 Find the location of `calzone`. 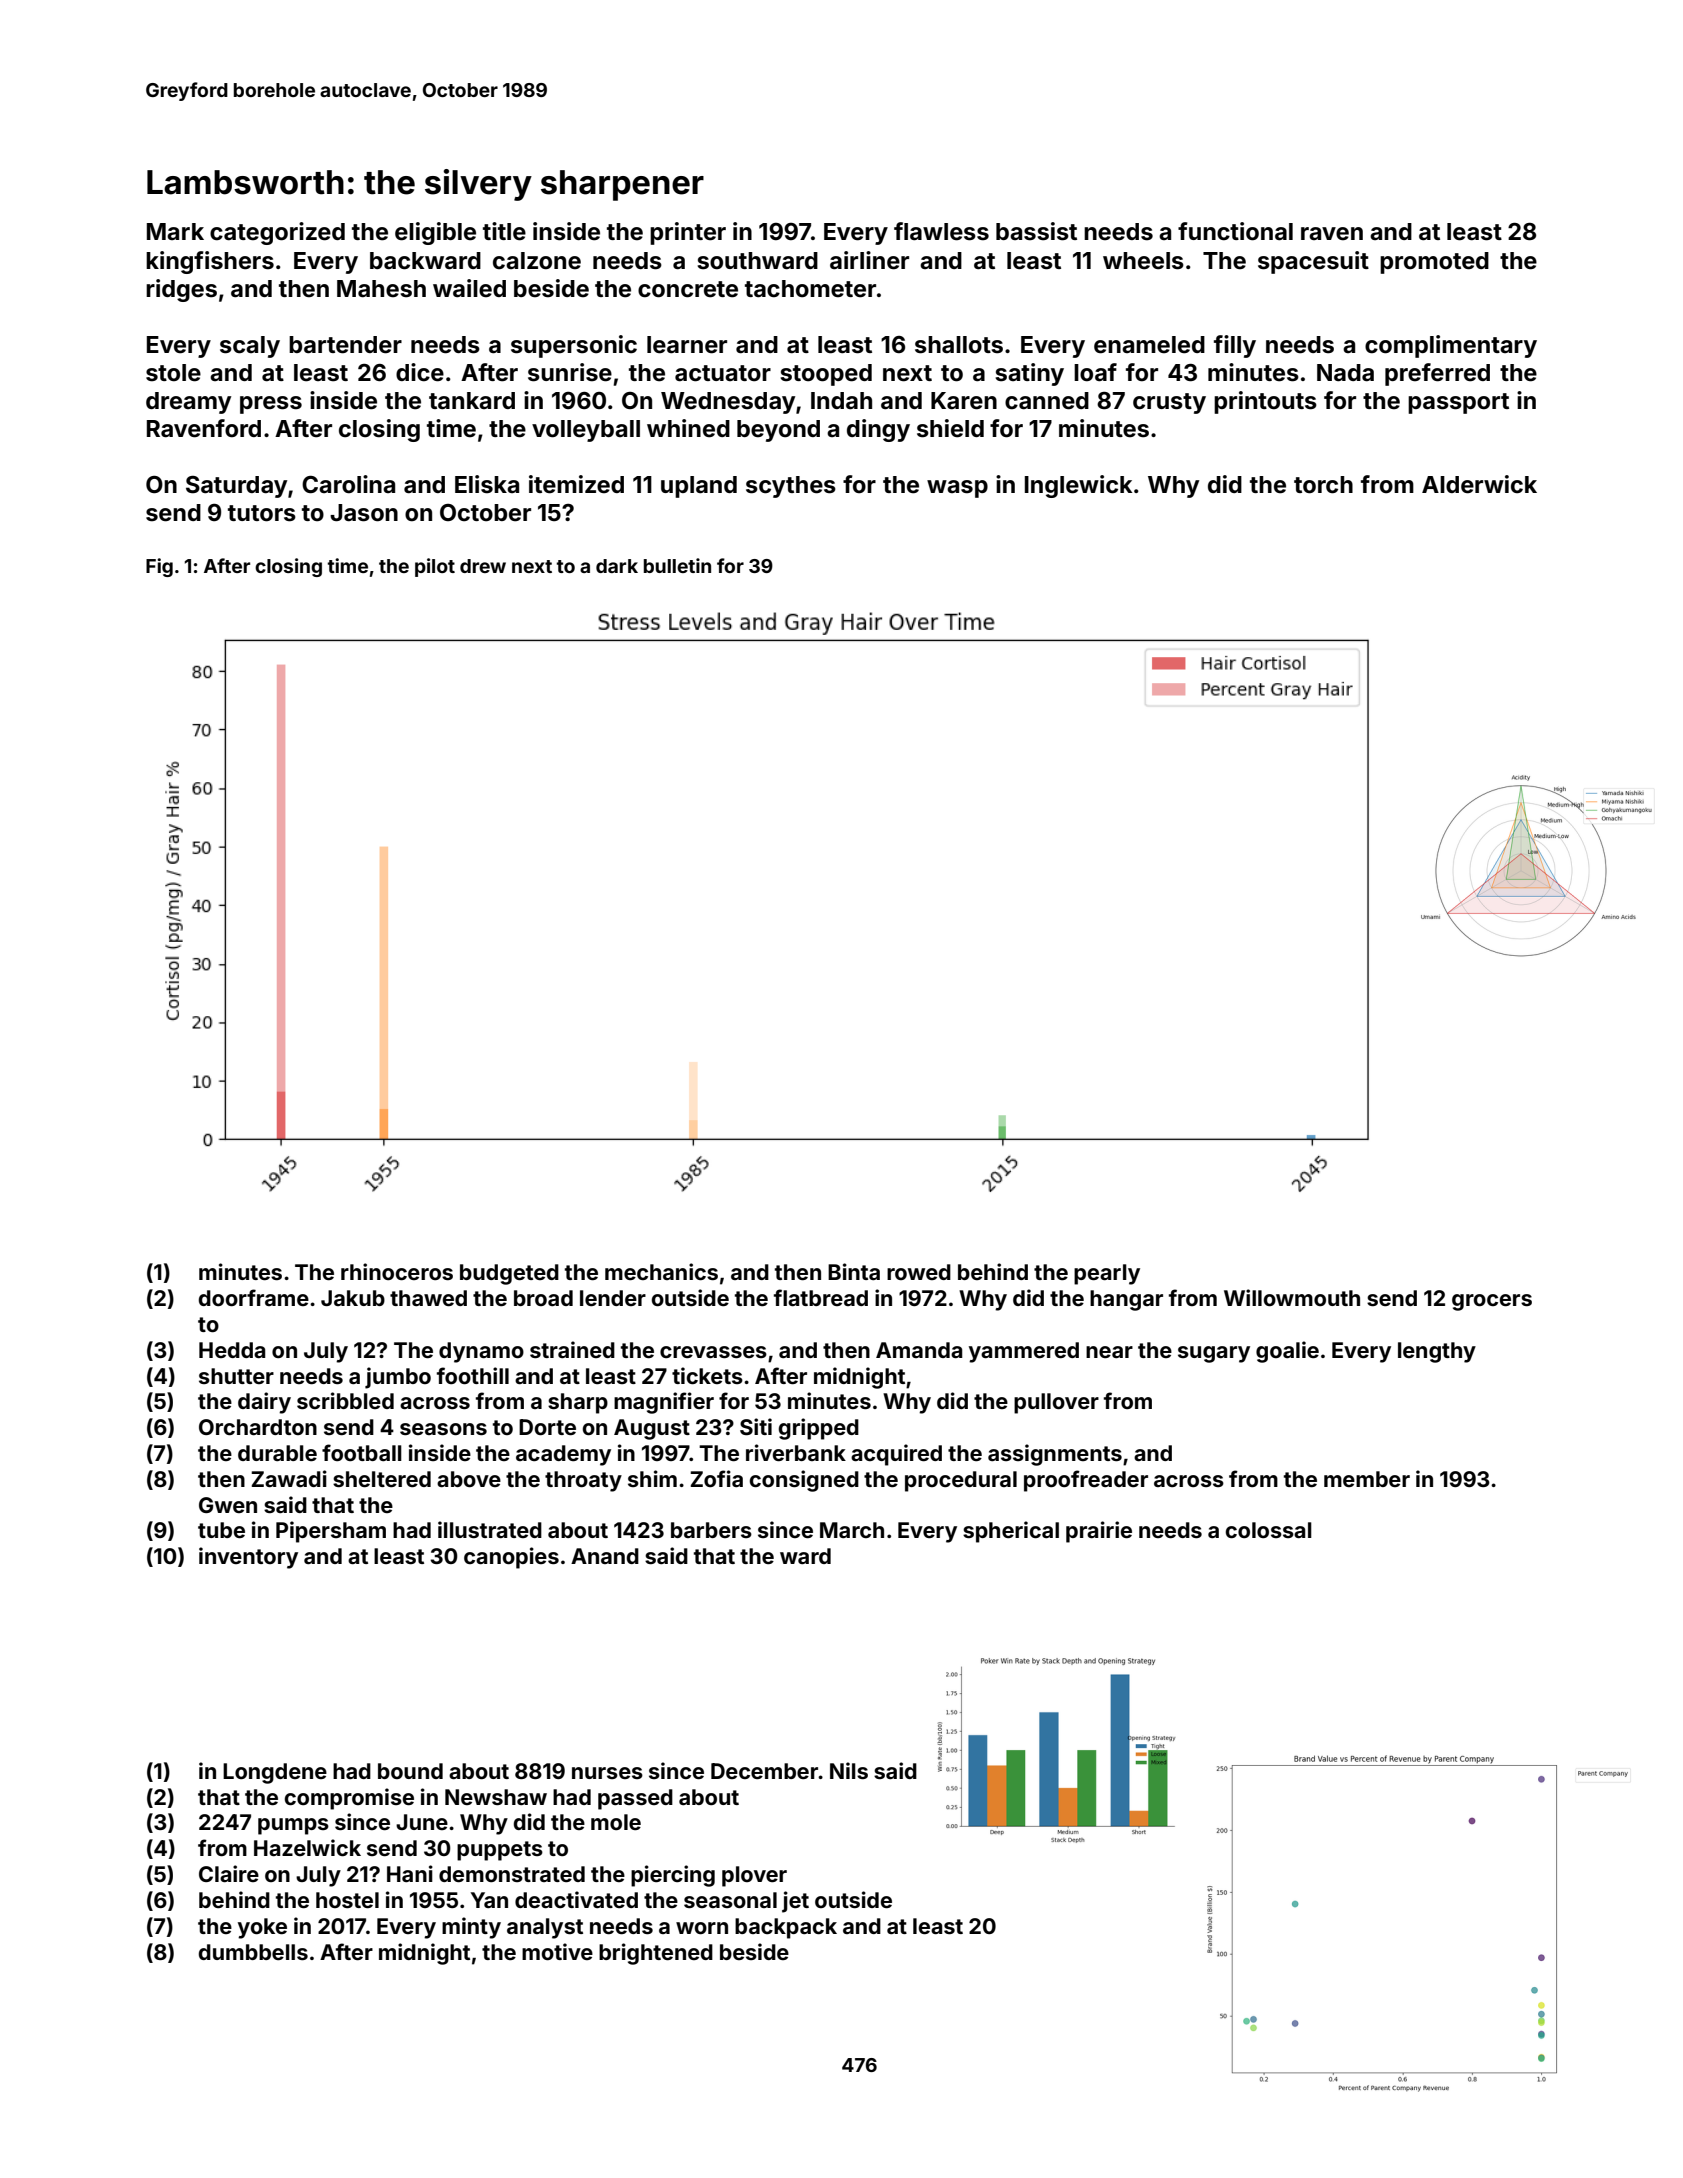

calzone is located at coordinates (537, 261).
